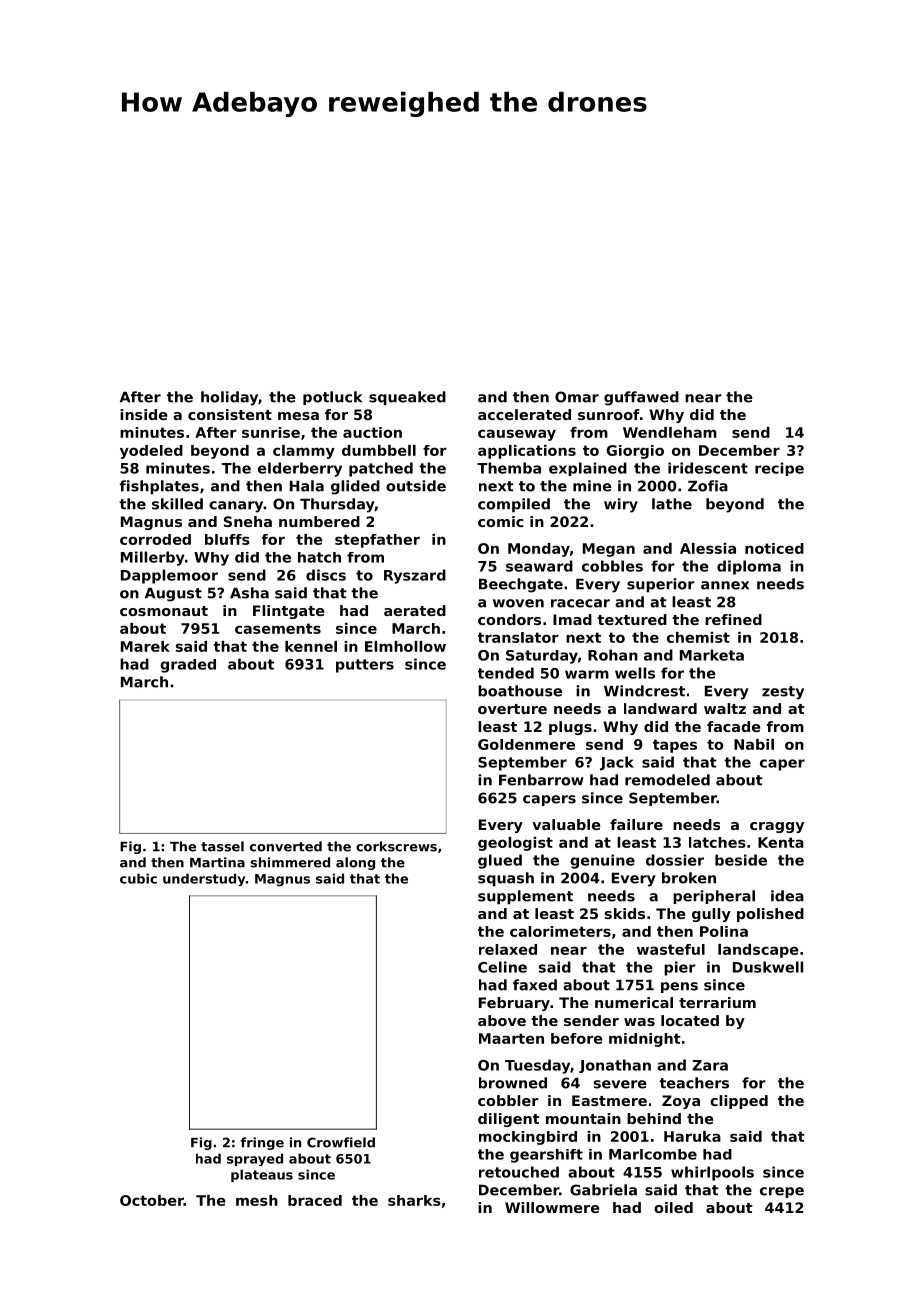 This screenshot has height=1308, width=924. Describe the element at coordinates (670, 432) in the screenshot. I see `Wendleham` at that location.
